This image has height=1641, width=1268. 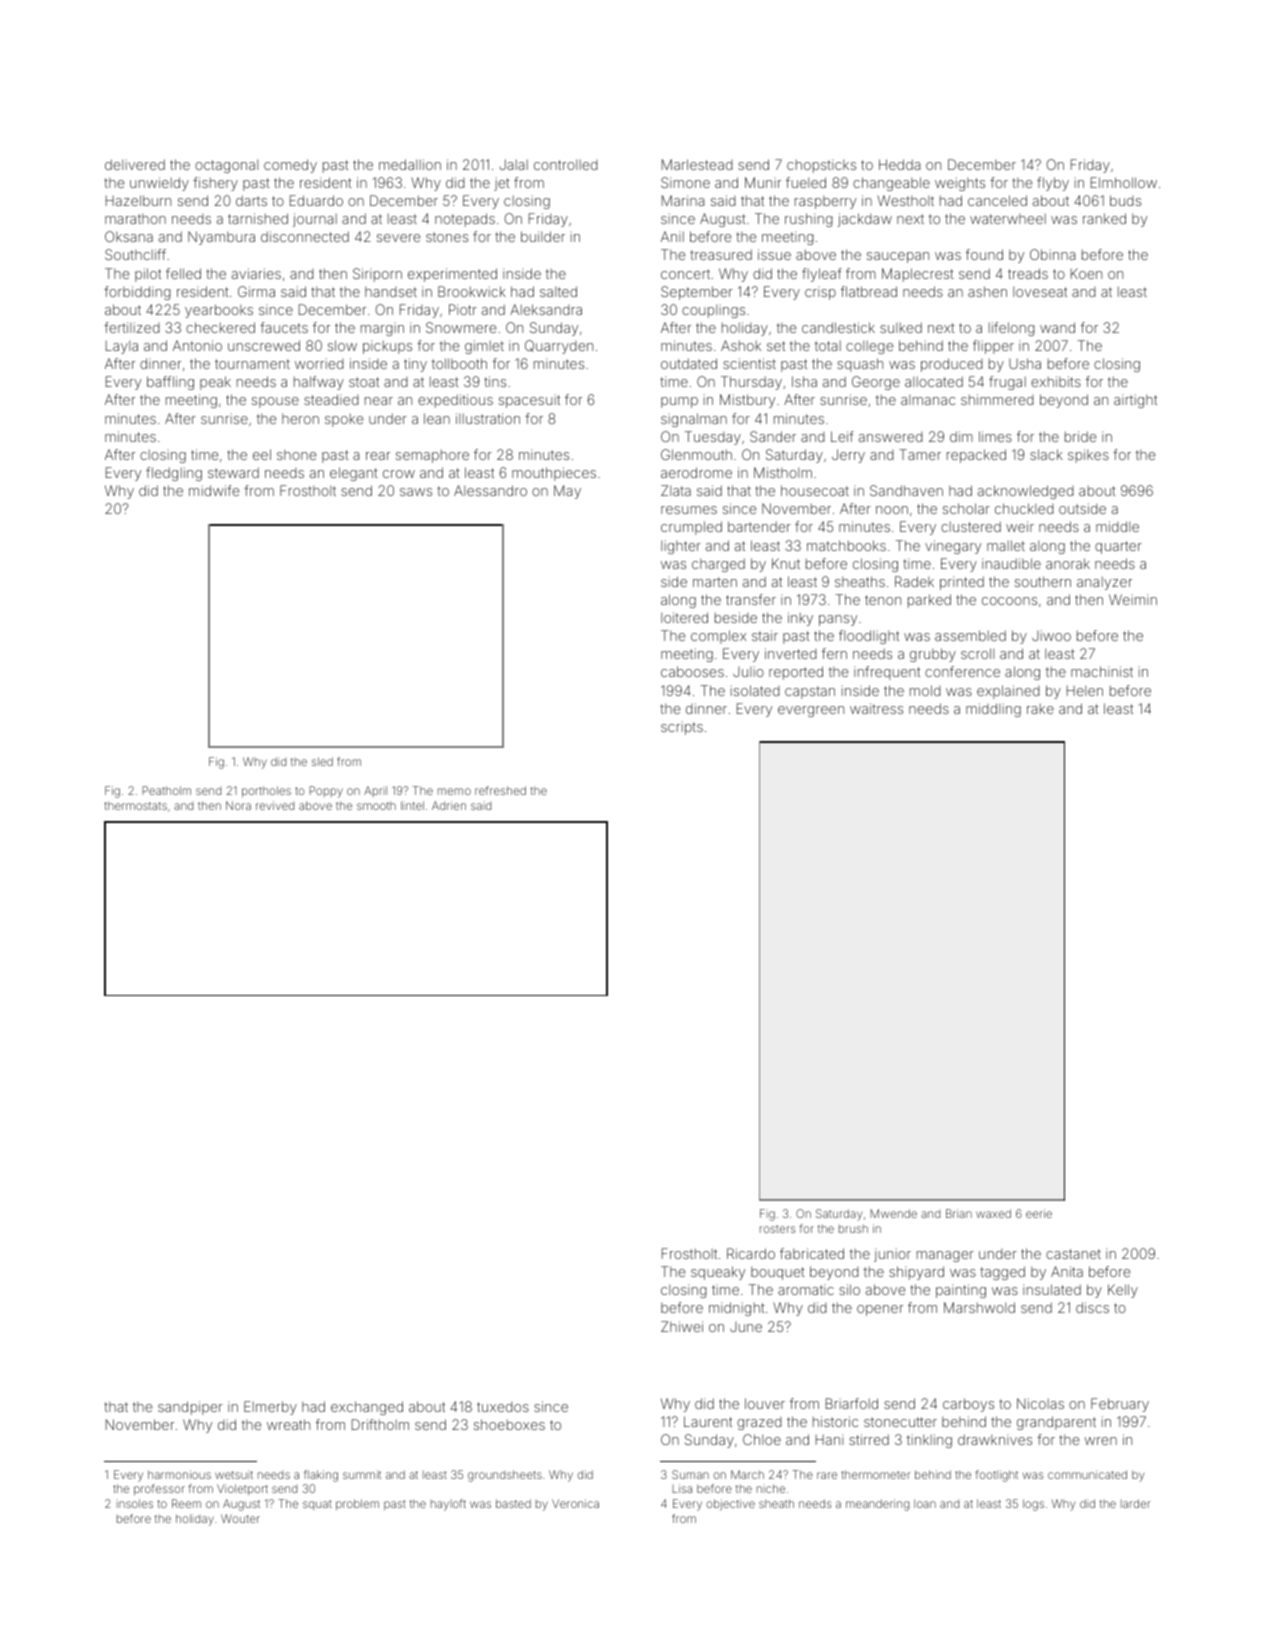 I want to click on larder, so click(x=1136, y=1503).
